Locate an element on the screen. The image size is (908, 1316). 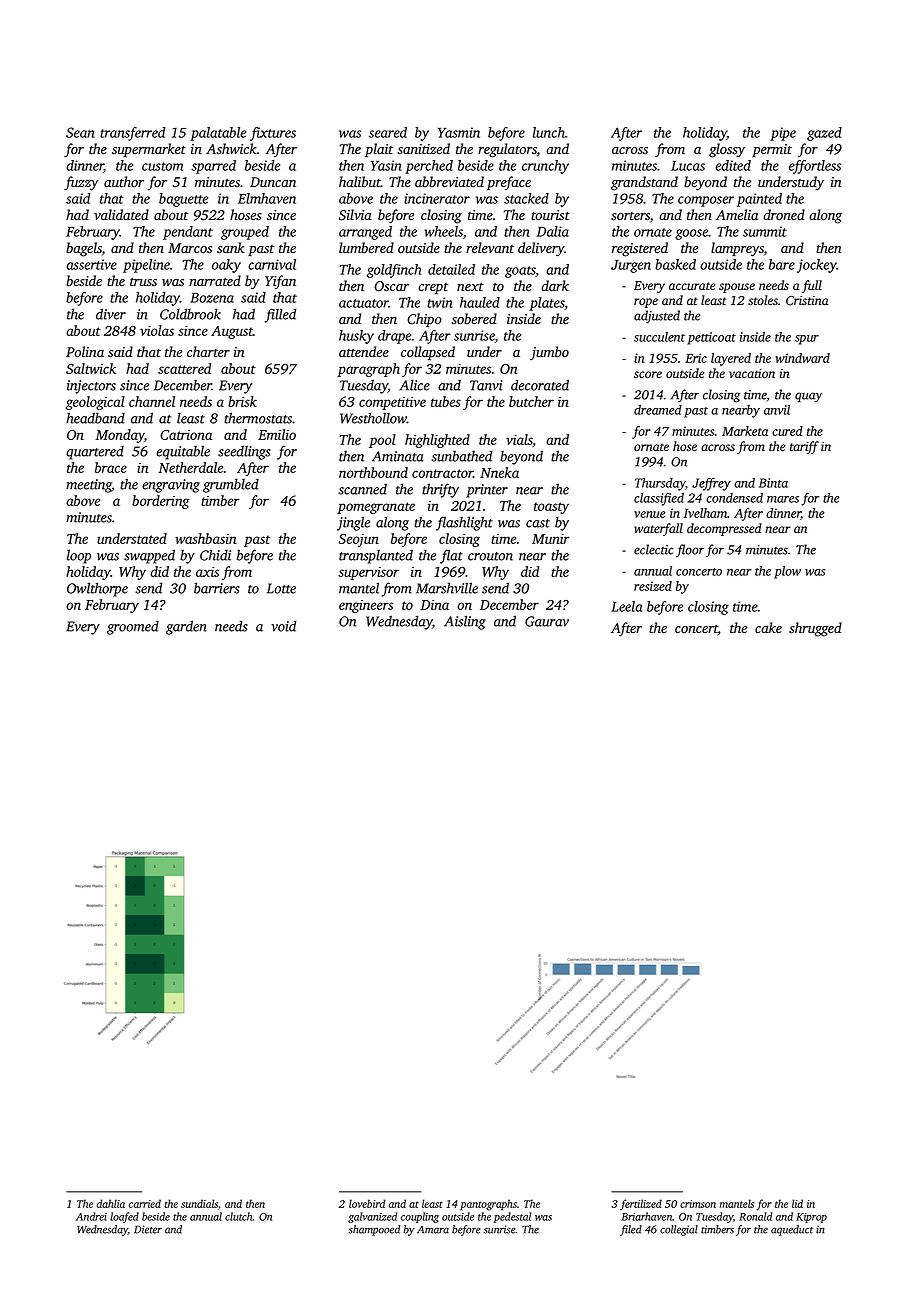
cake is located at coordinates (768, 627).
